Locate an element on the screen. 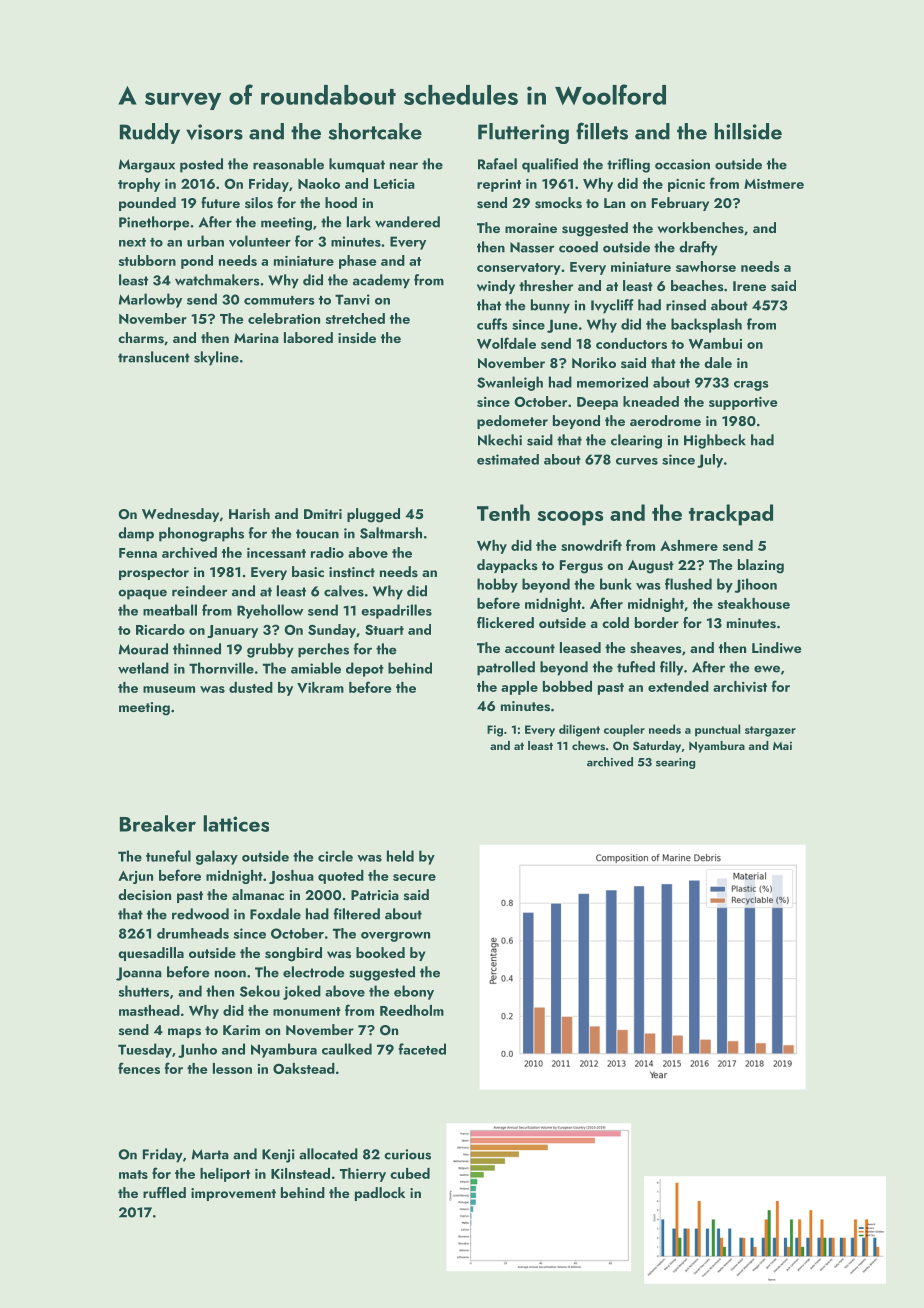 This screenshot has width=924, height=1308. heliport is located at coordinates (225, 1175).
